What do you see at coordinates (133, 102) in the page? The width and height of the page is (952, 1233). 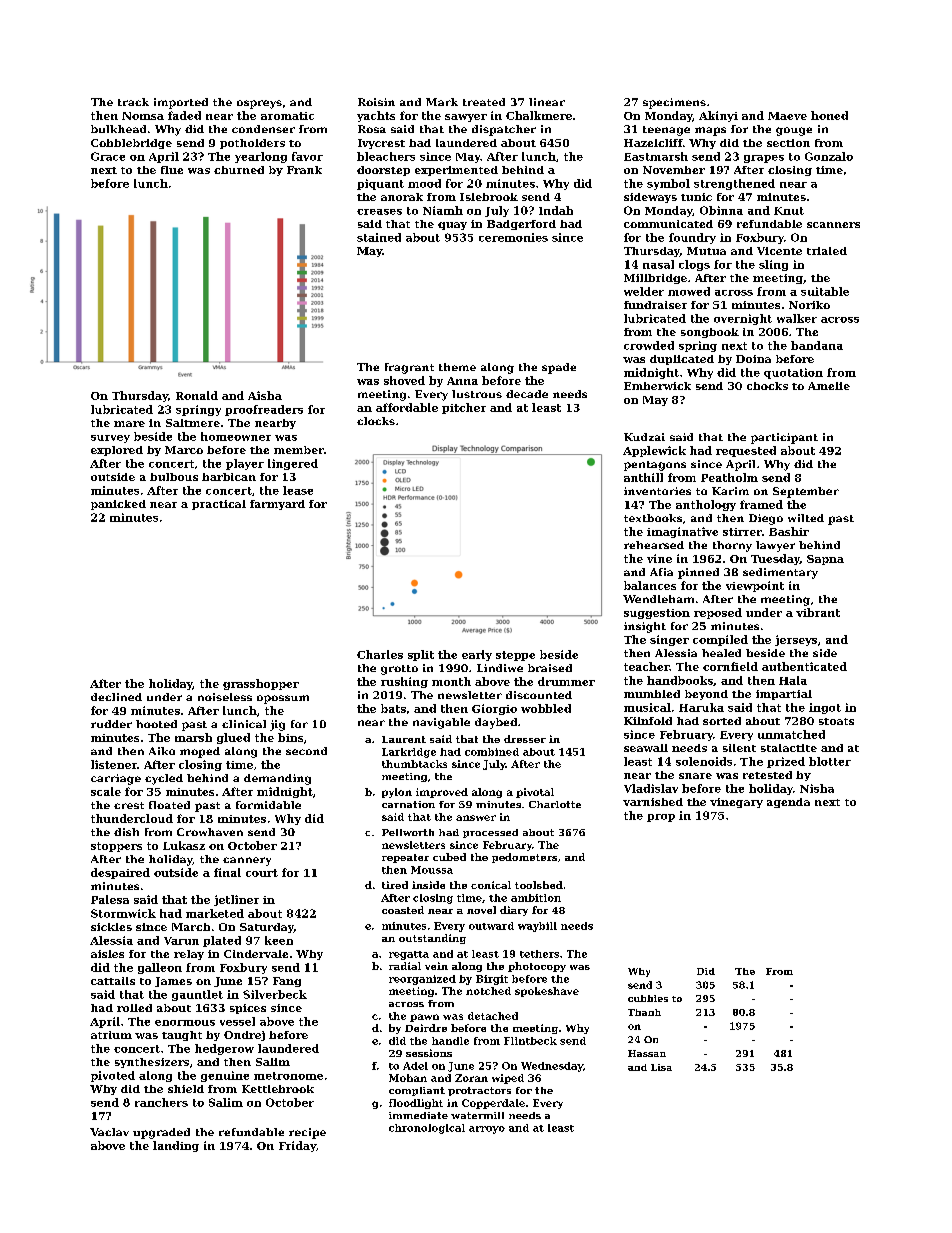 I see `track` at bounding box center [133, 102].
